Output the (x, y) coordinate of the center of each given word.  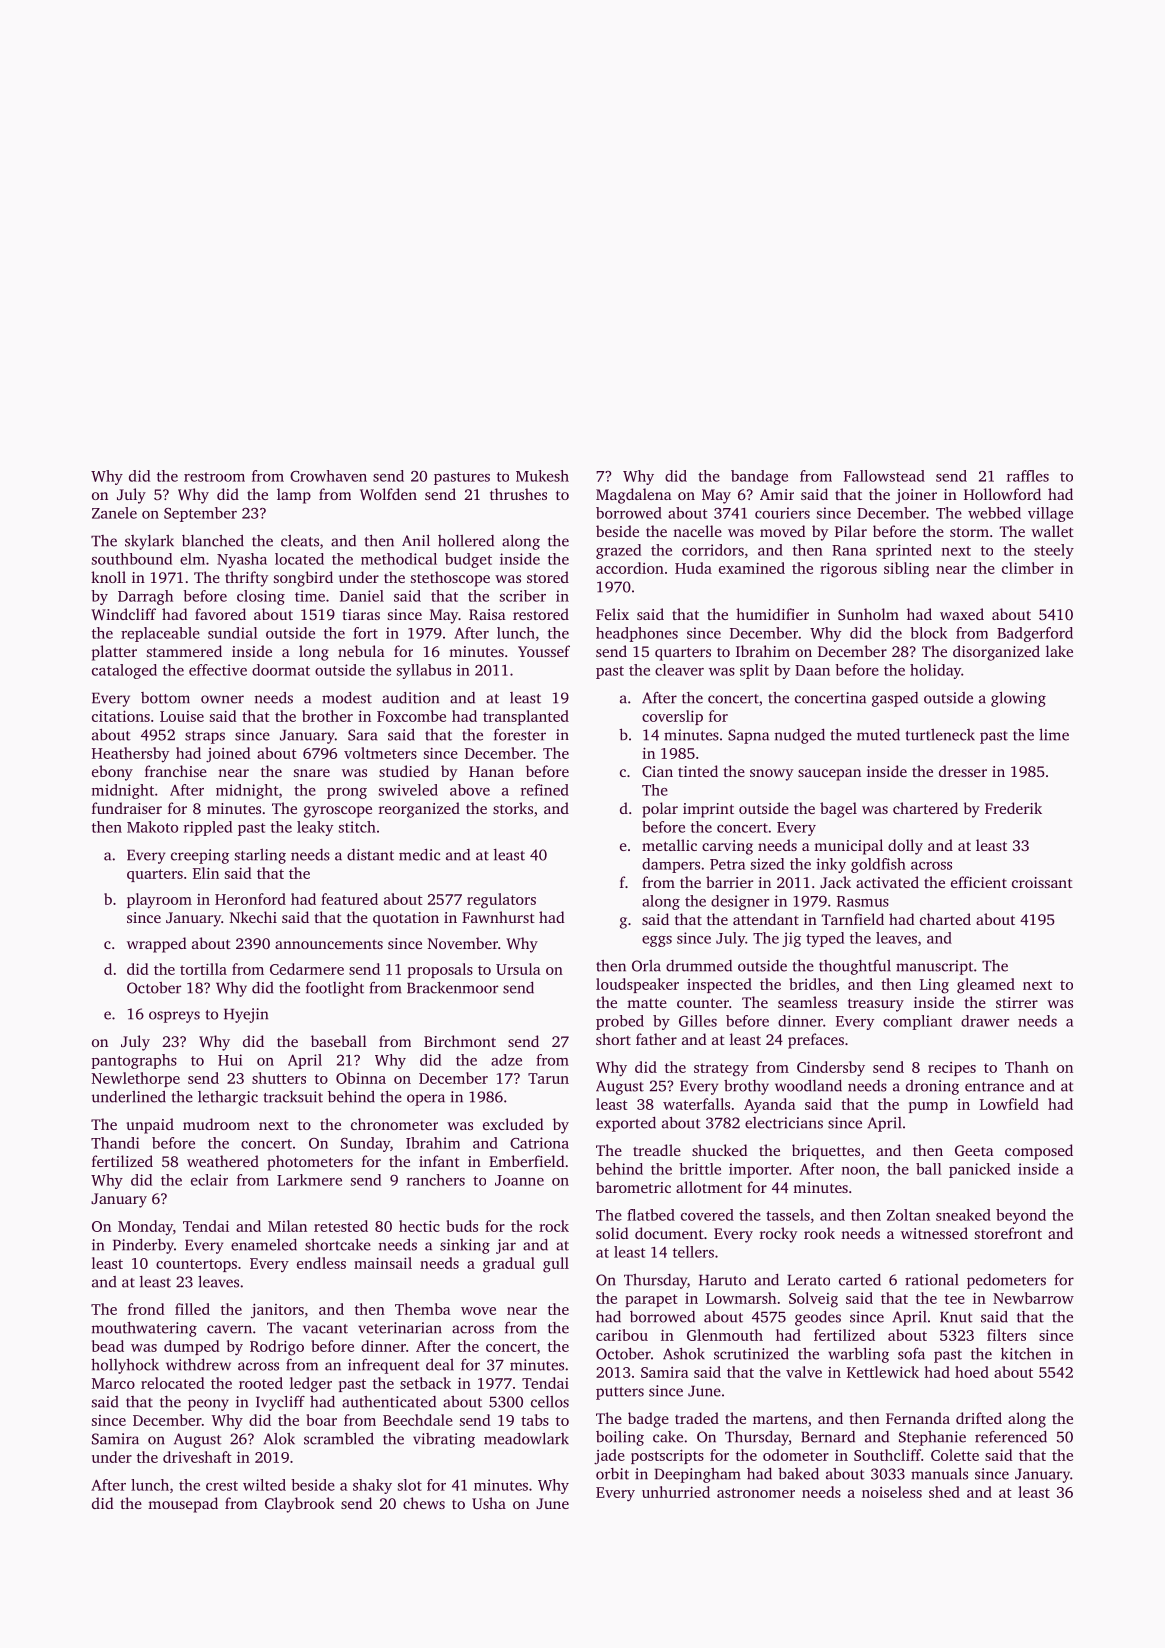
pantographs (134, 1061)
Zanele (114, 513)
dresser (963, 771)
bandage (759, 477)
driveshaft (197, 1457)
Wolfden (388, 494)
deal (440, 1365)
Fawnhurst (498, 917)
